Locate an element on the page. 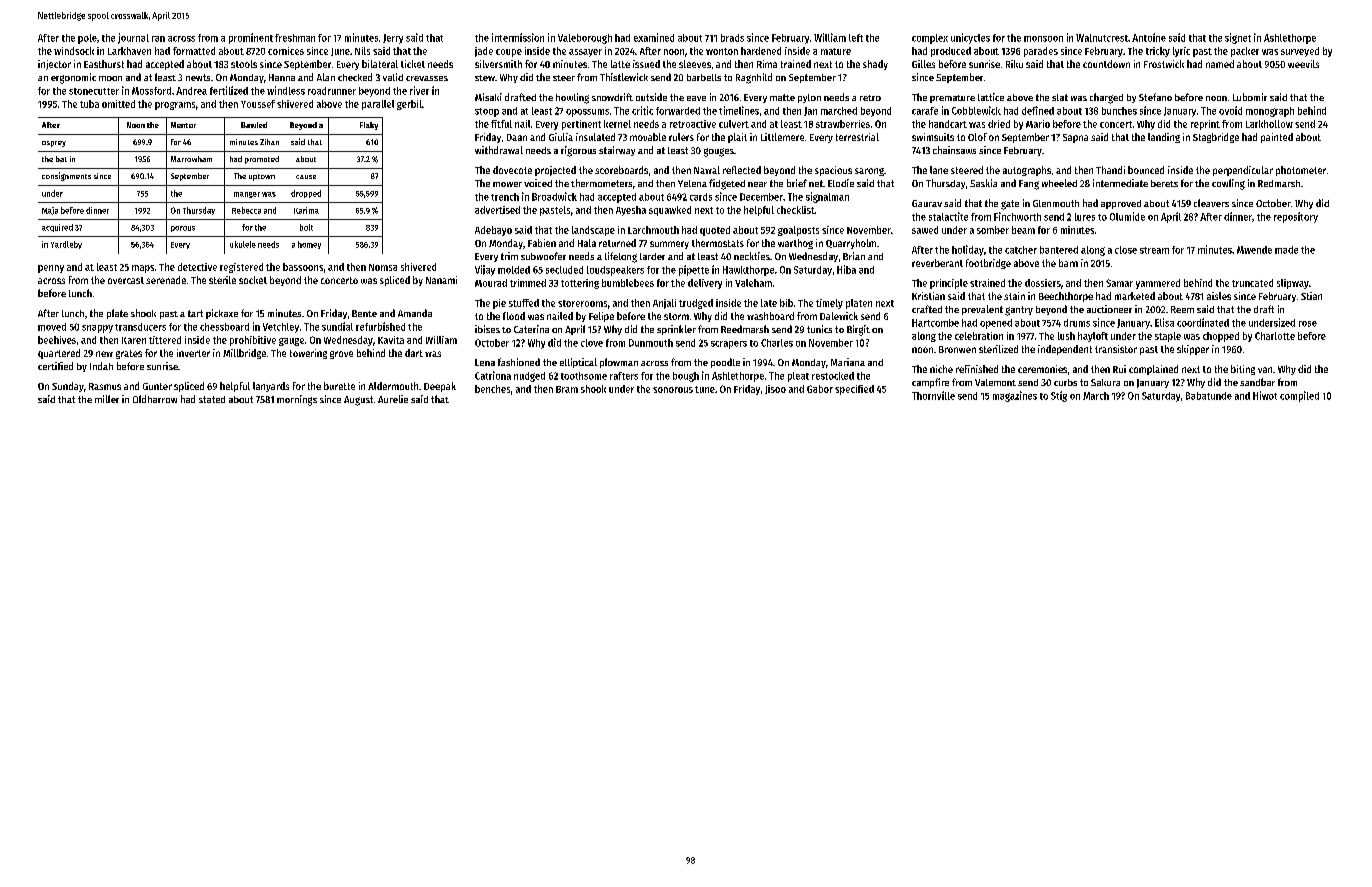  Jisoo is located at coordinates (775, 389).
